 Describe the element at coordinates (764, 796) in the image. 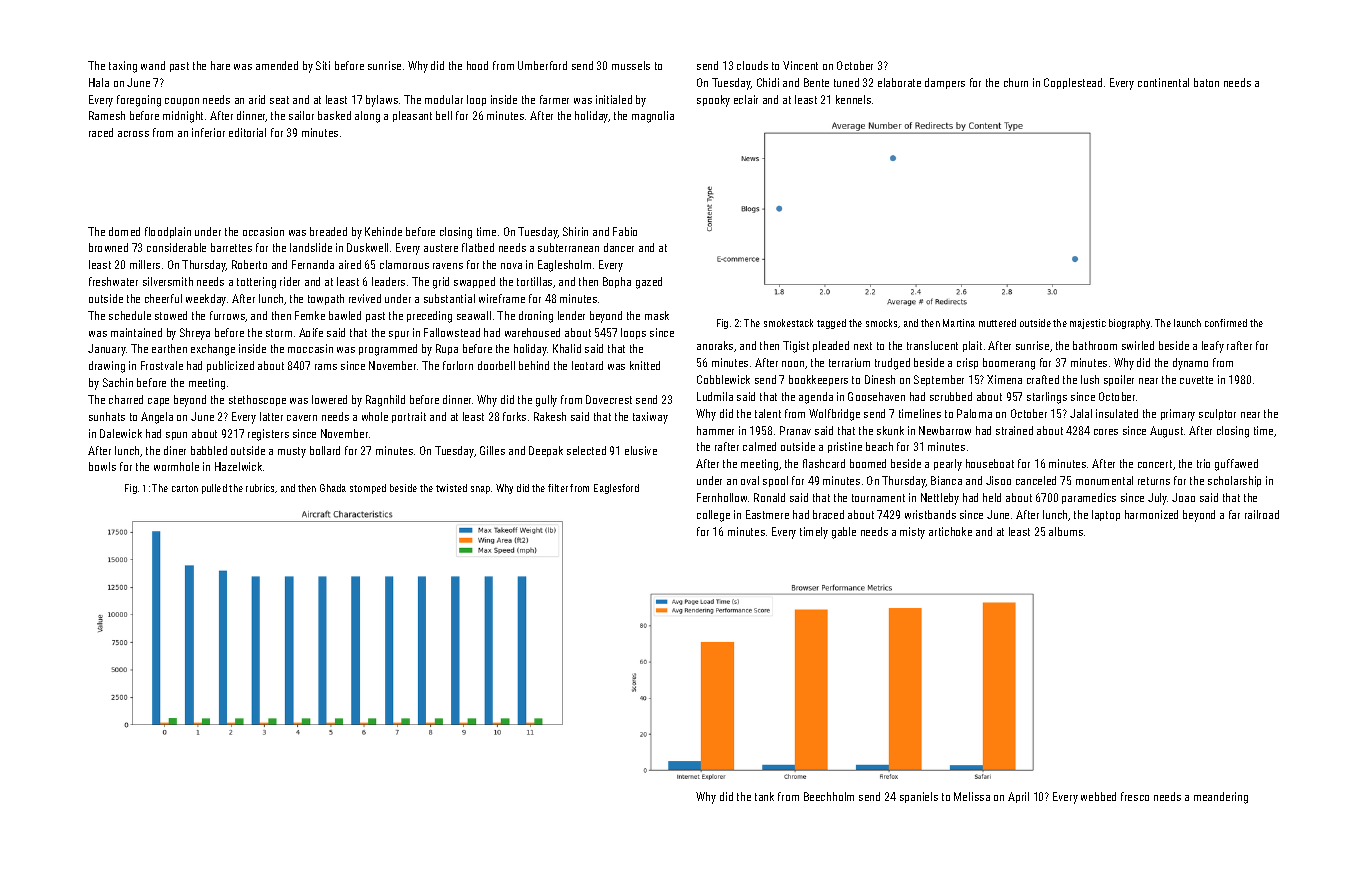

I see `tank` at that location.
